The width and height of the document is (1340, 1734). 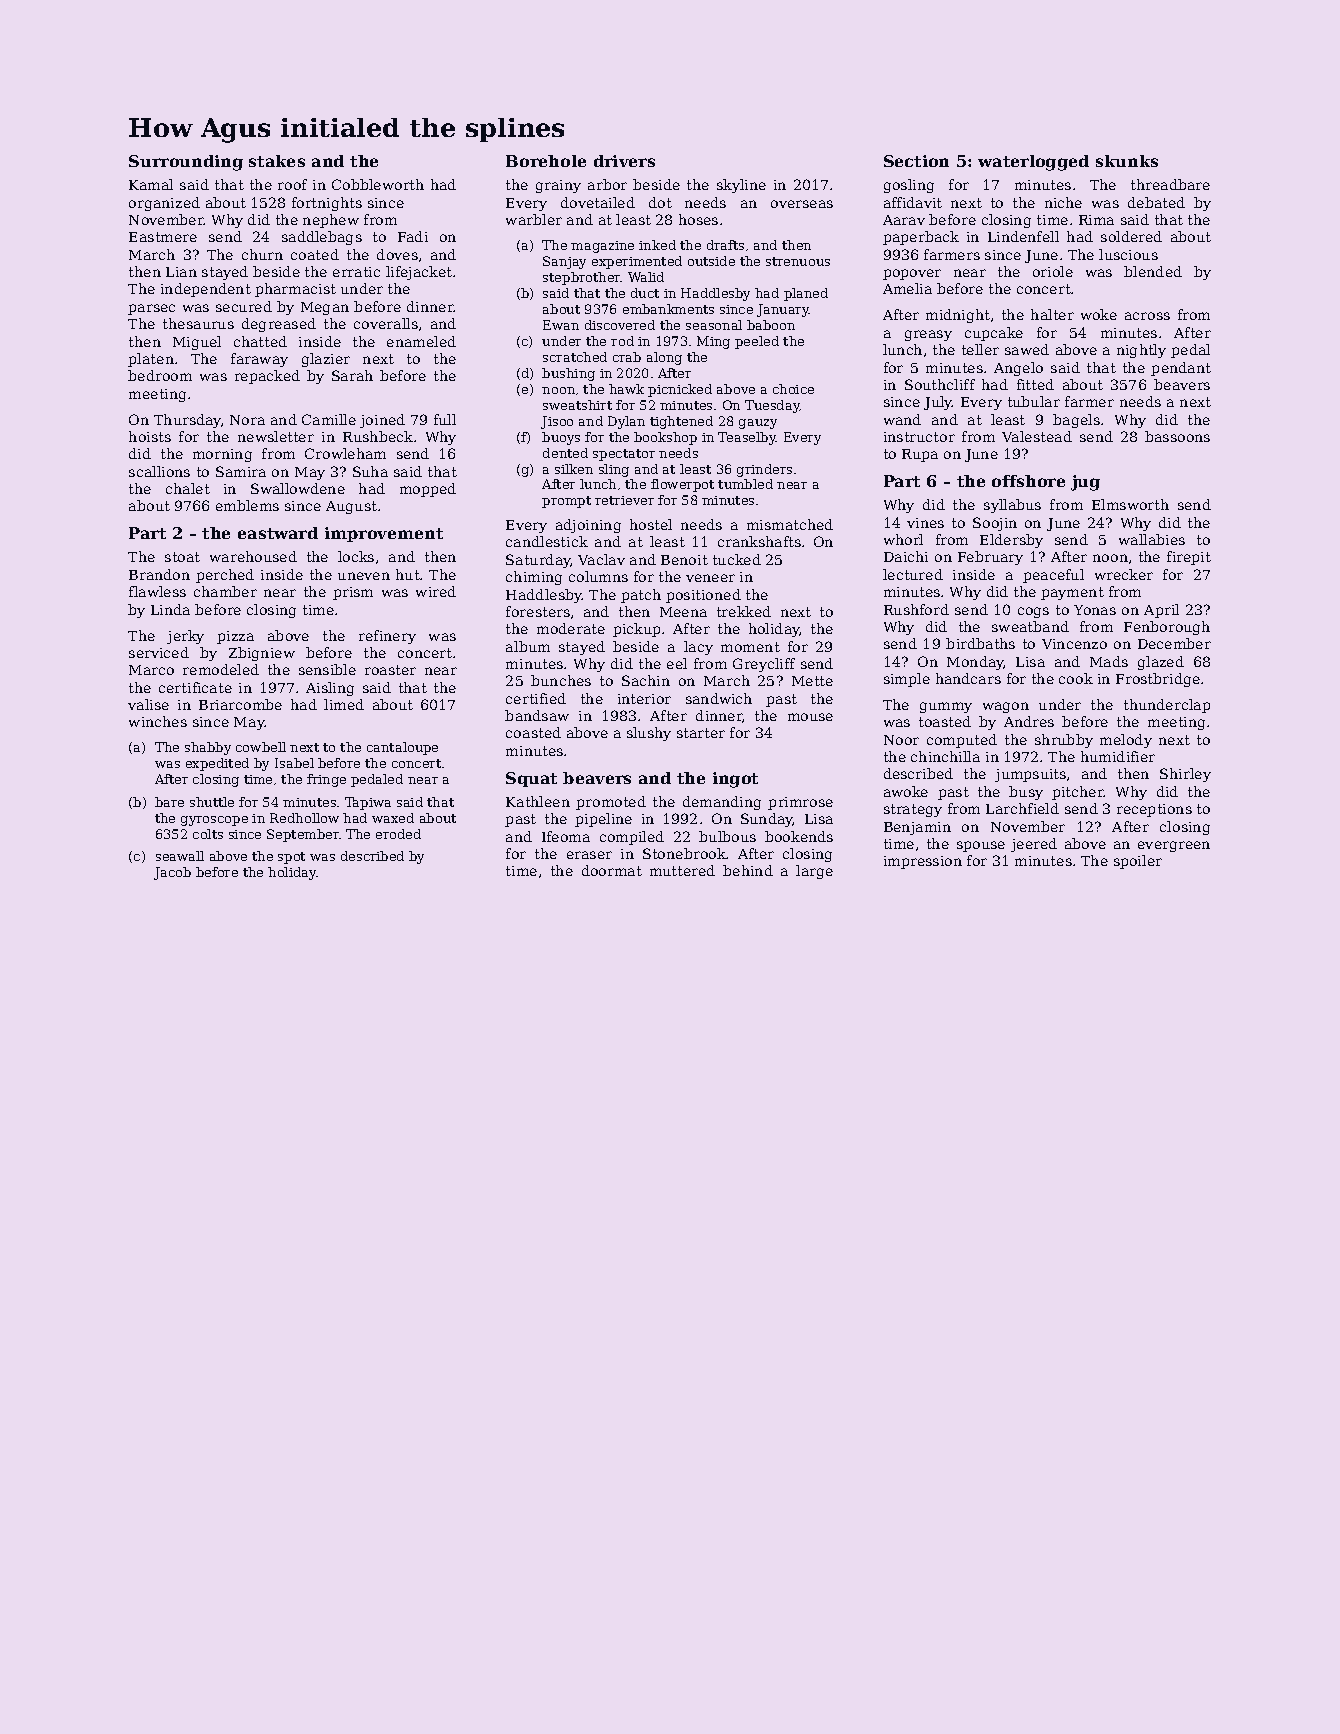 What do you see at coordinates (564, 262) in the document?
I see `Sanjay` at bounding box center [564, 262].
